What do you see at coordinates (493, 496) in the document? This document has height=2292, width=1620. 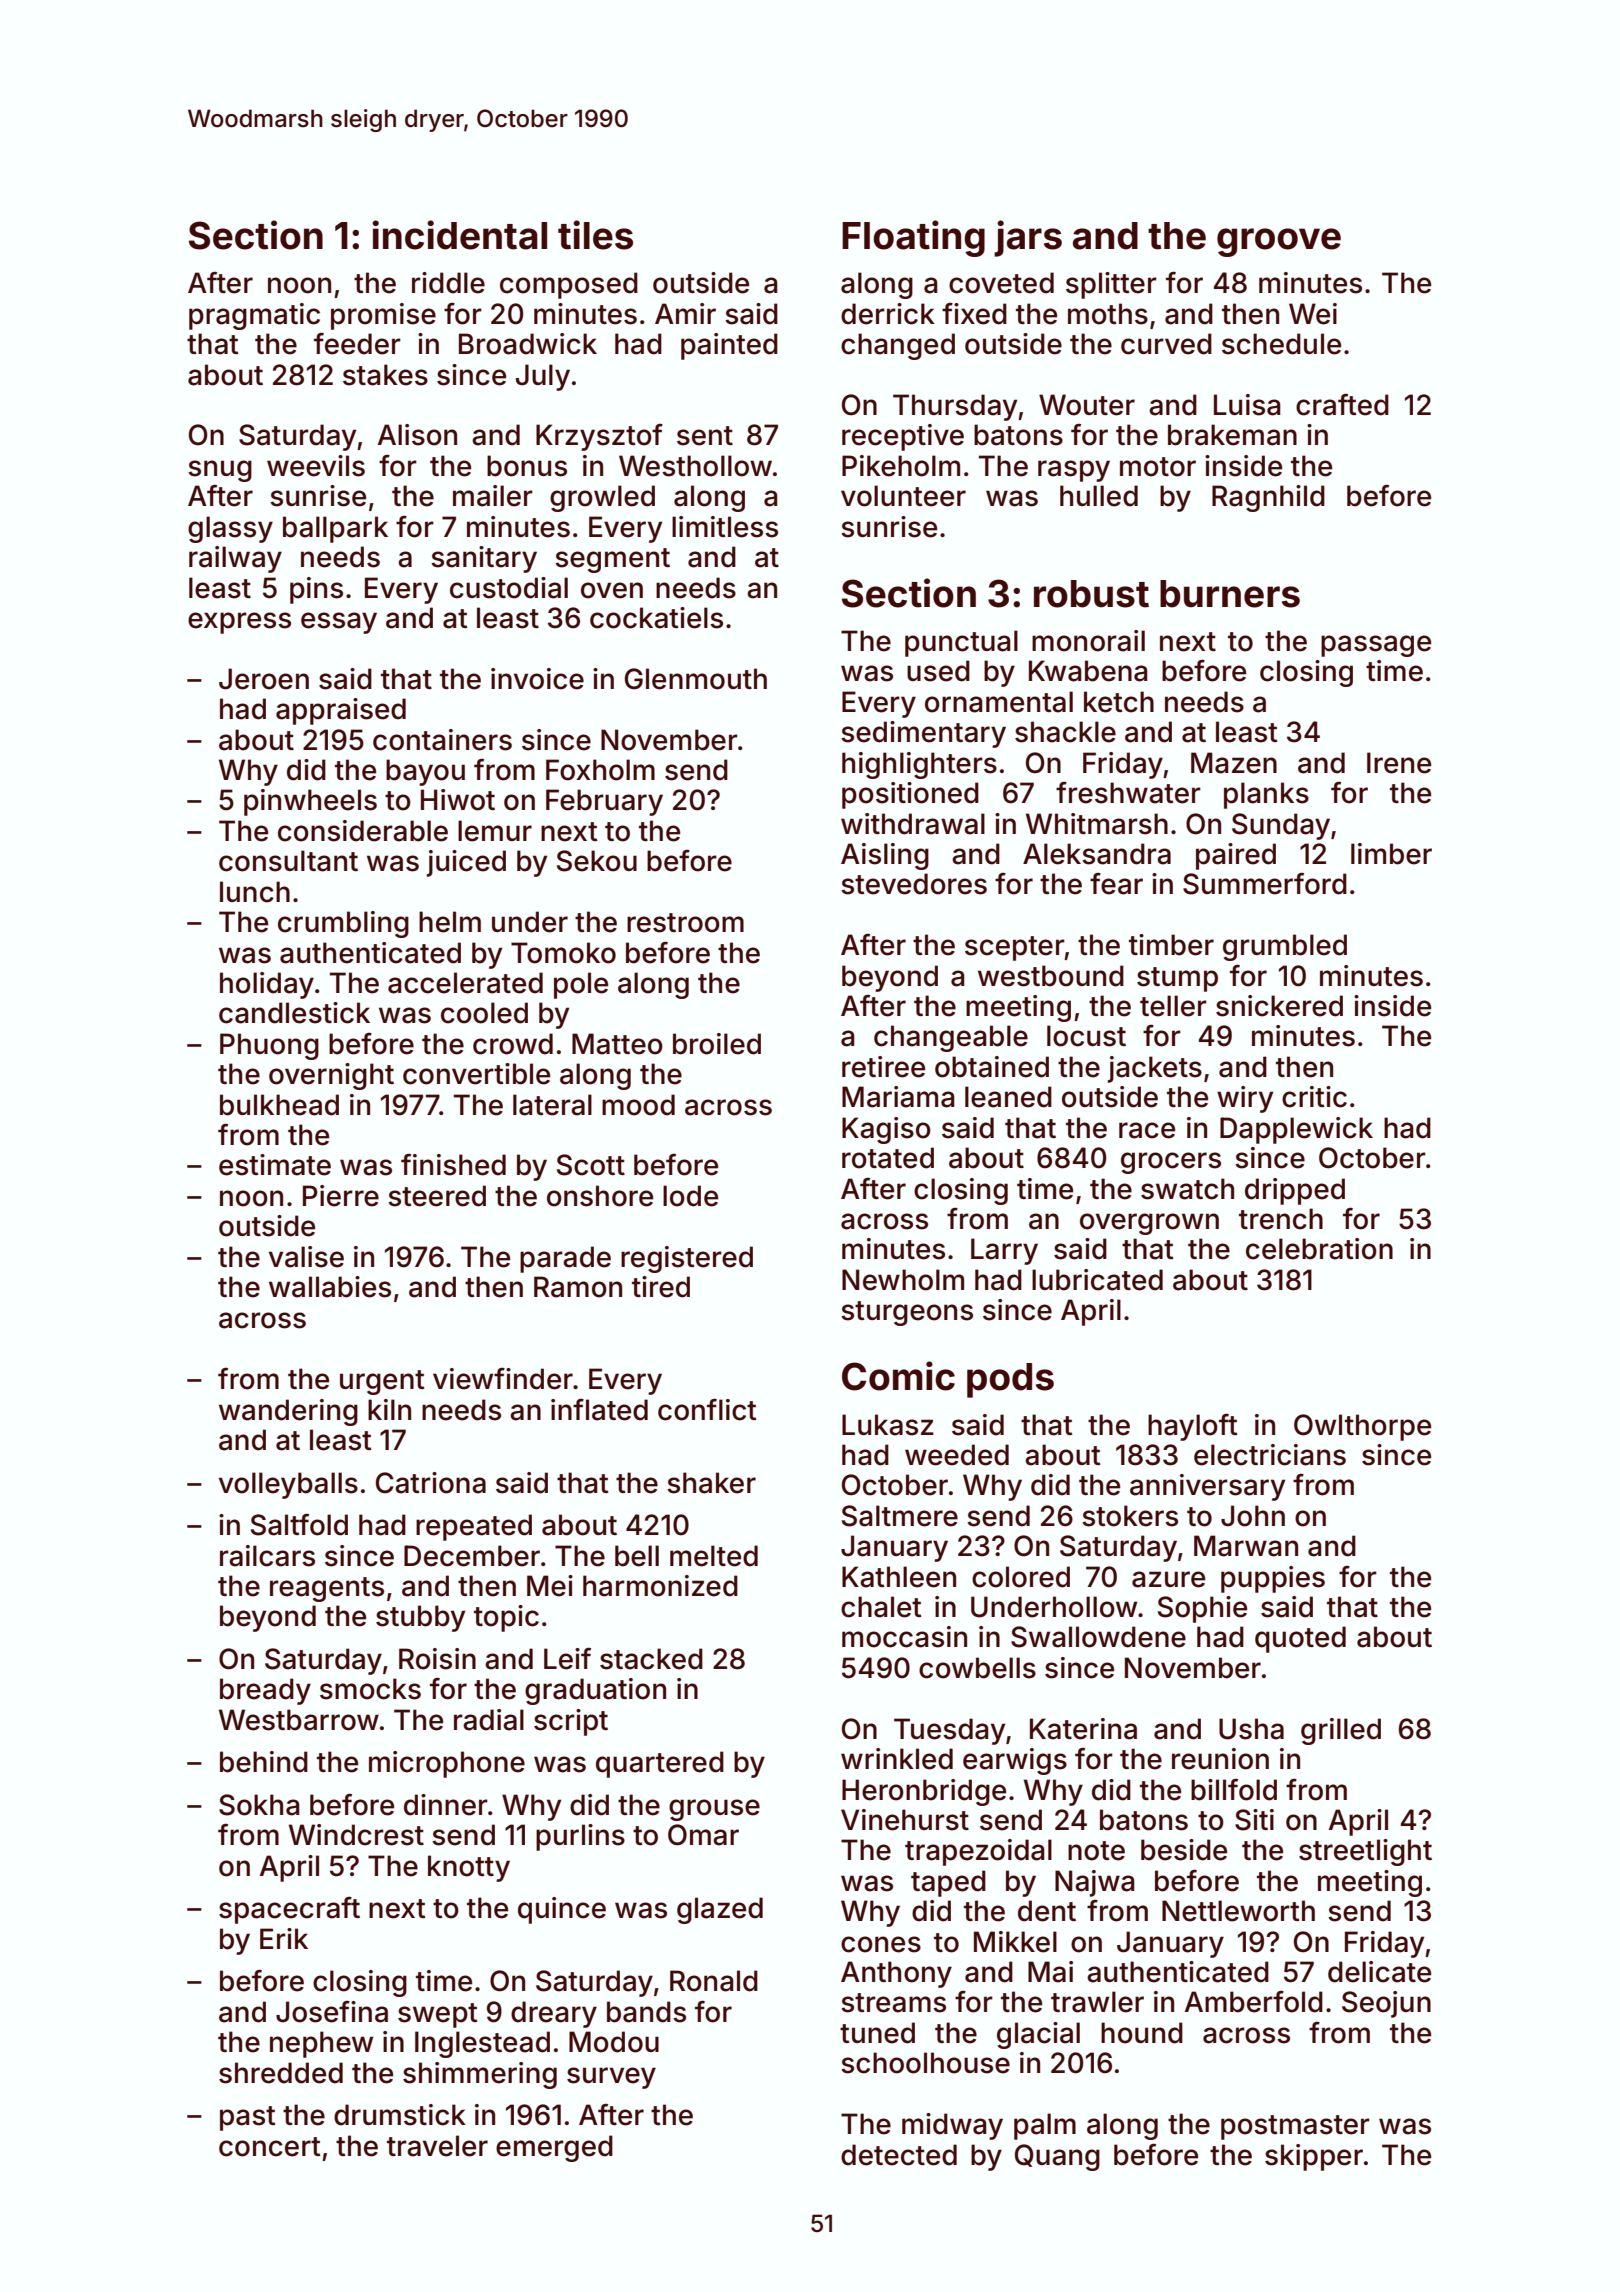 I see `mailer` at bounding box center [493, 496].
